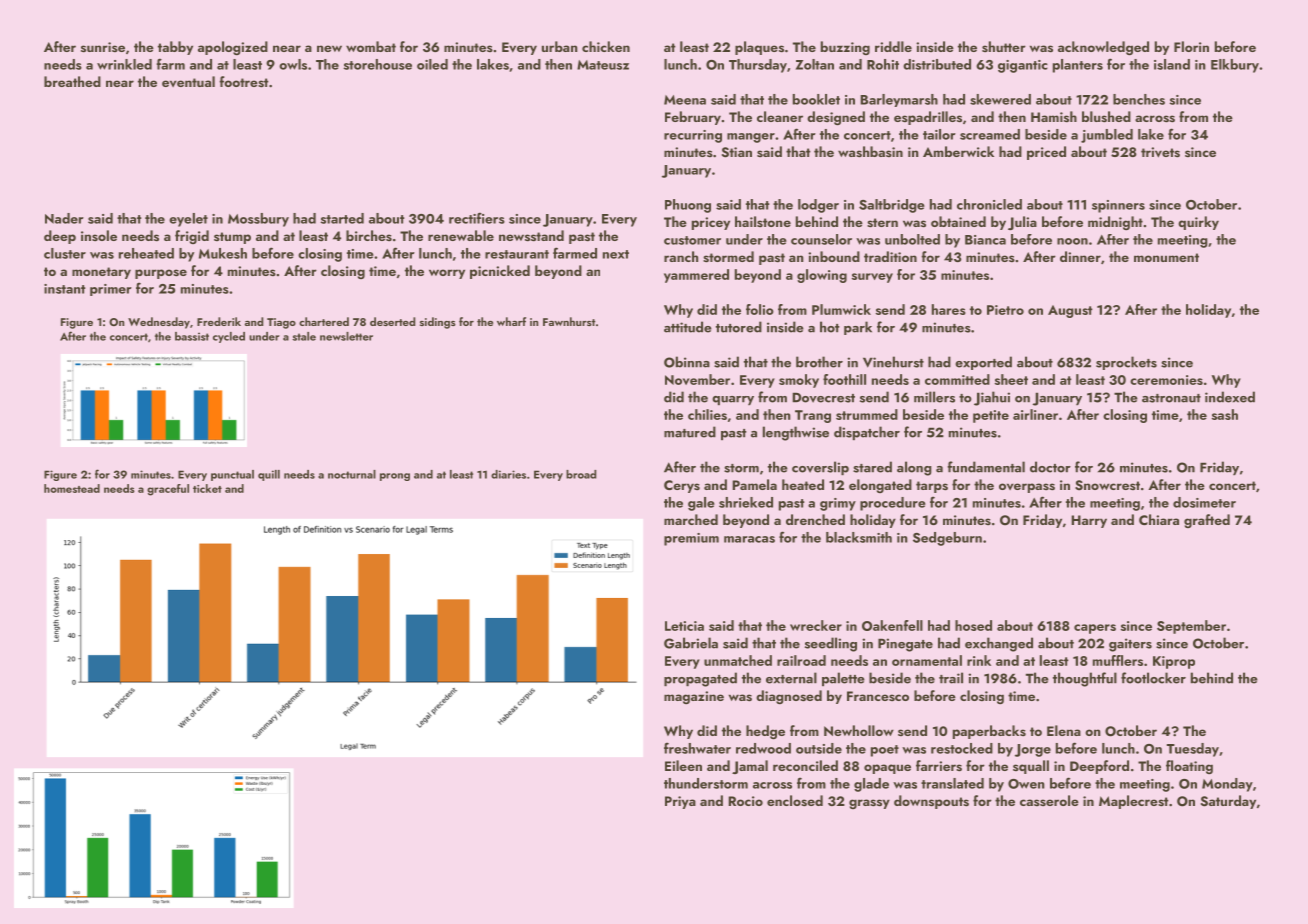  I want to click on hosed, so click(973, 625).
